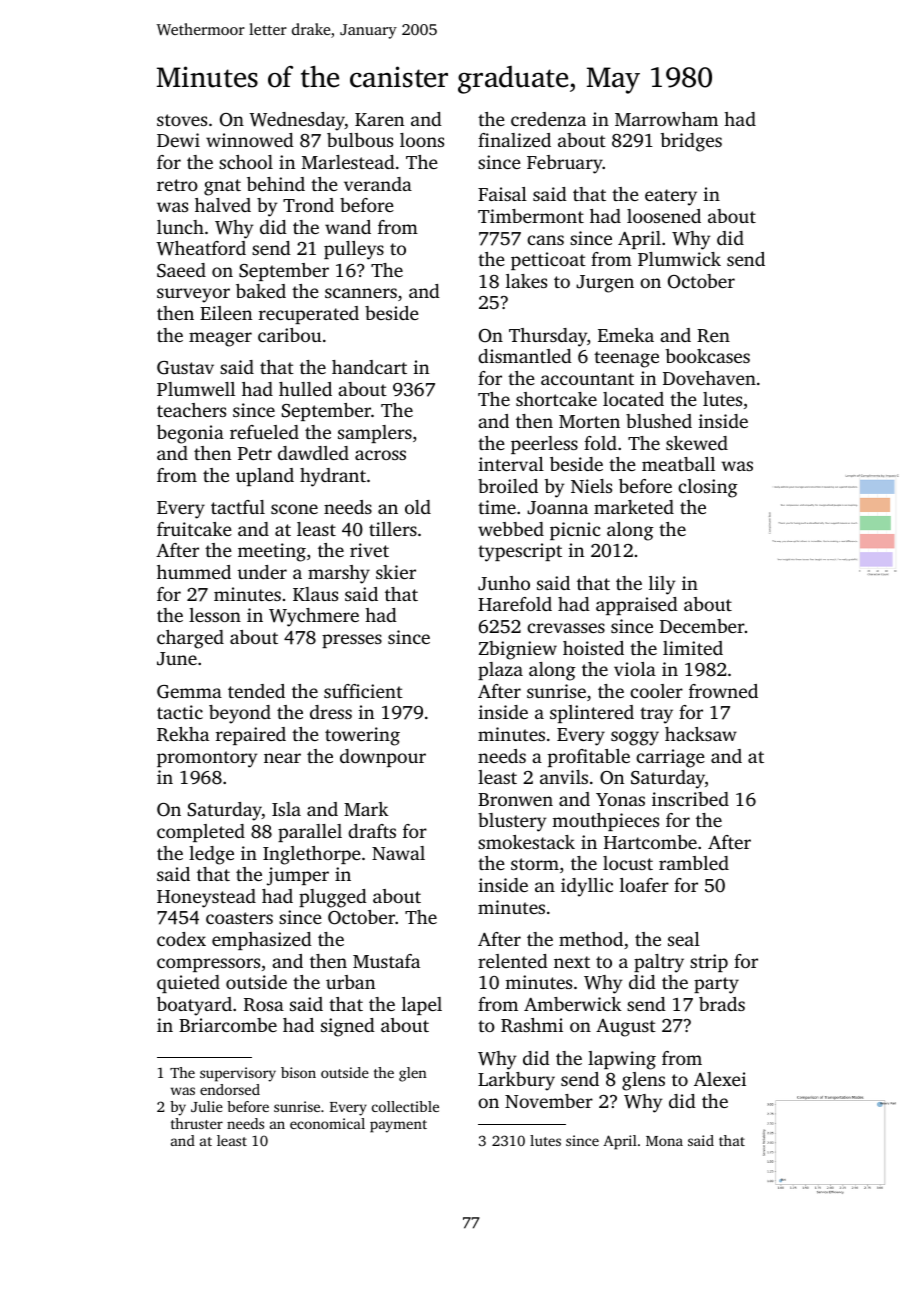 The height and width of the screenshot is (1311, 924). Describe the element at coordinates (422, 1006) in the screenshot. I see `lapel` at that location.
